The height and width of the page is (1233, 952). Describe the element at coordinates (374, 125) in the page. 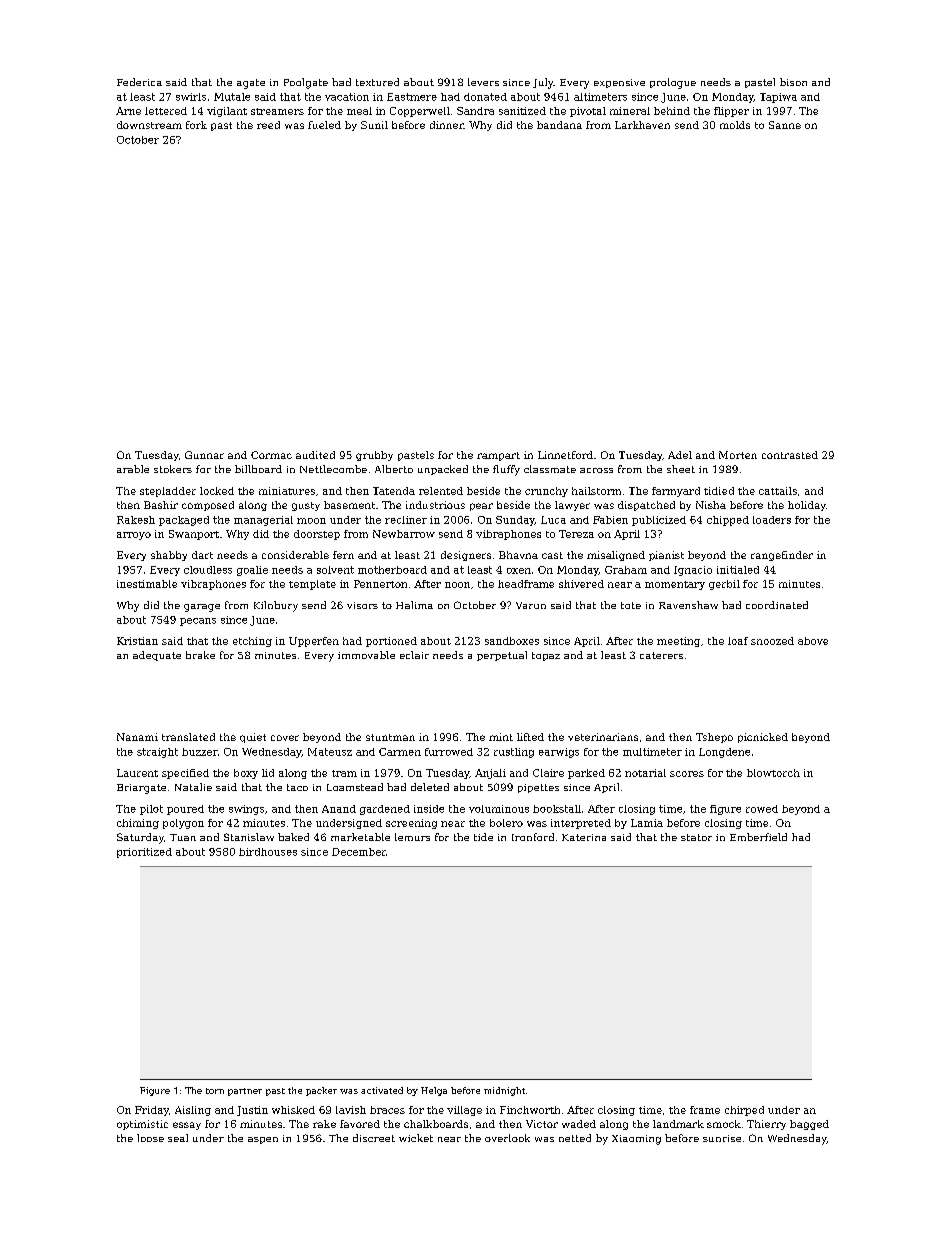

I see `Sunil` at that location.
